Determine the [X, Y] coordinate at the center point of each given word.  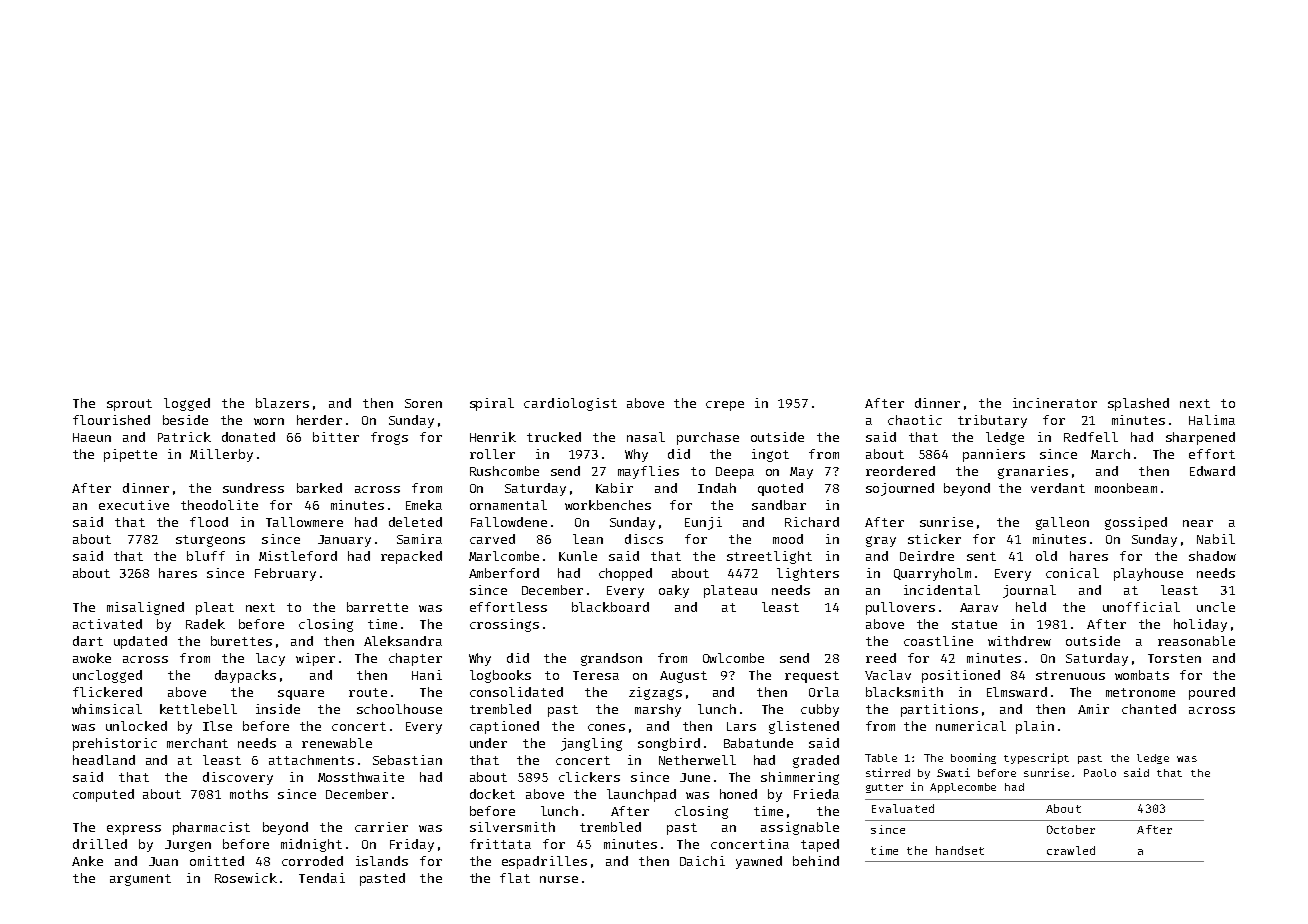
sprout [129, 405]
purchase [708, 438]
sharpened [1200, 438]
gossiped [1136, 523]
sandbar [779, 505]
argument [140, 880]
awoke [92, 658]
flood [209, 522]
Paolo [1100, 773]
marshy [658, 710]
